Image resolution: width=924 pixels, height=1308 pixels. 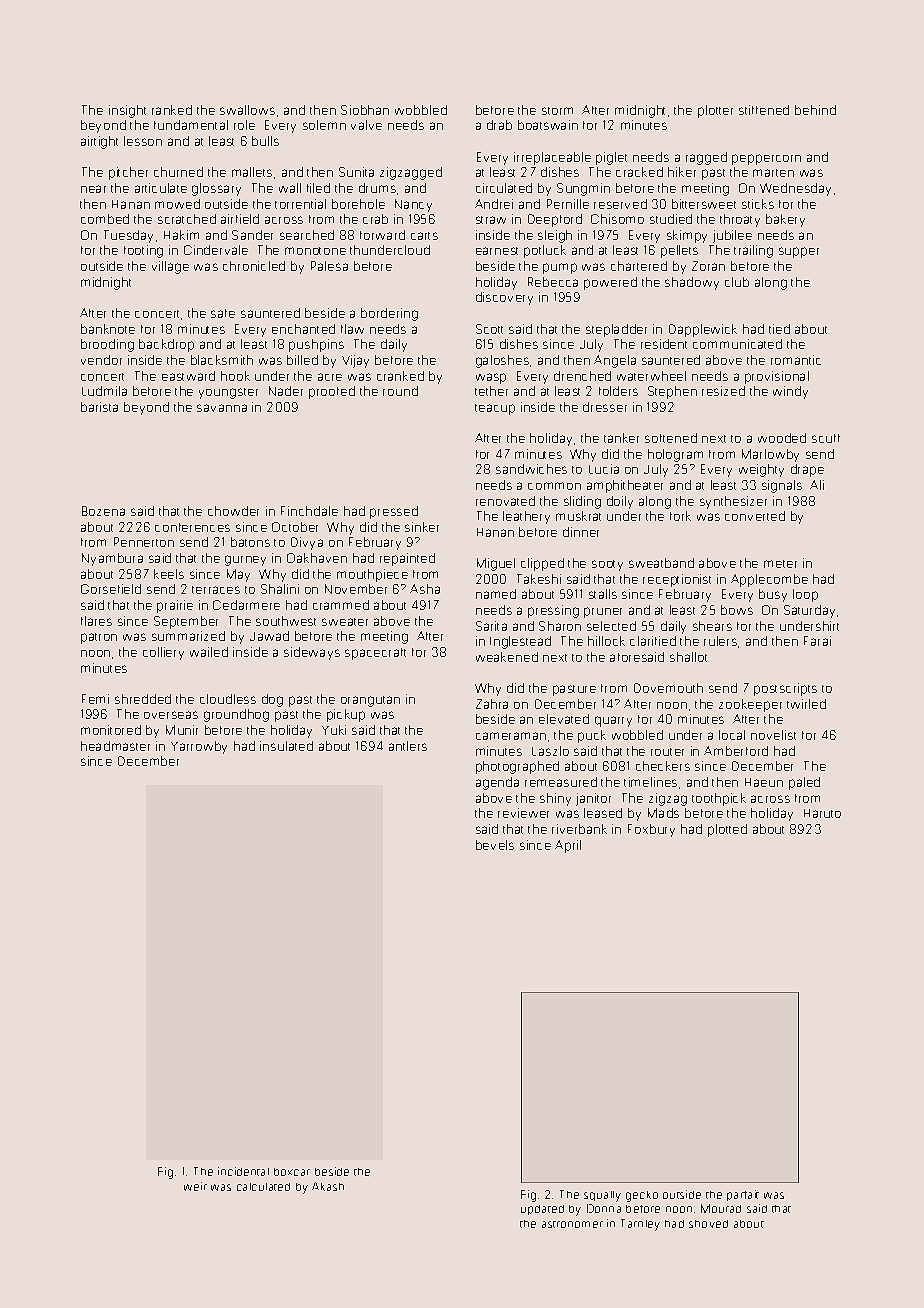 What do you see at coordinates (105, 219) in the page?
I see `combed` at bounding box center [105, 219].
